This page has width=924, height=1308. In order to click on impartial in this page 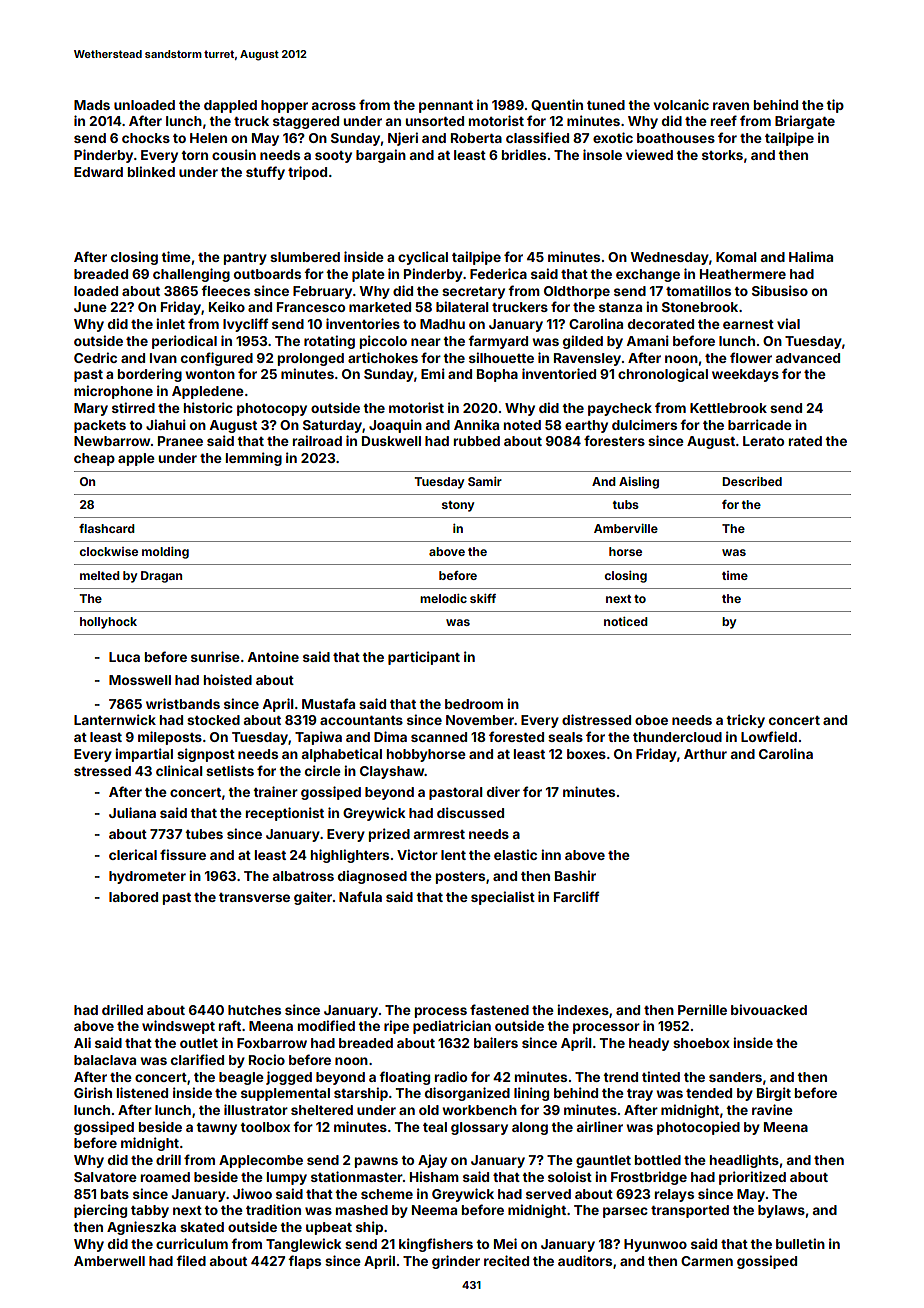, I will do `click(144, 755)`.
